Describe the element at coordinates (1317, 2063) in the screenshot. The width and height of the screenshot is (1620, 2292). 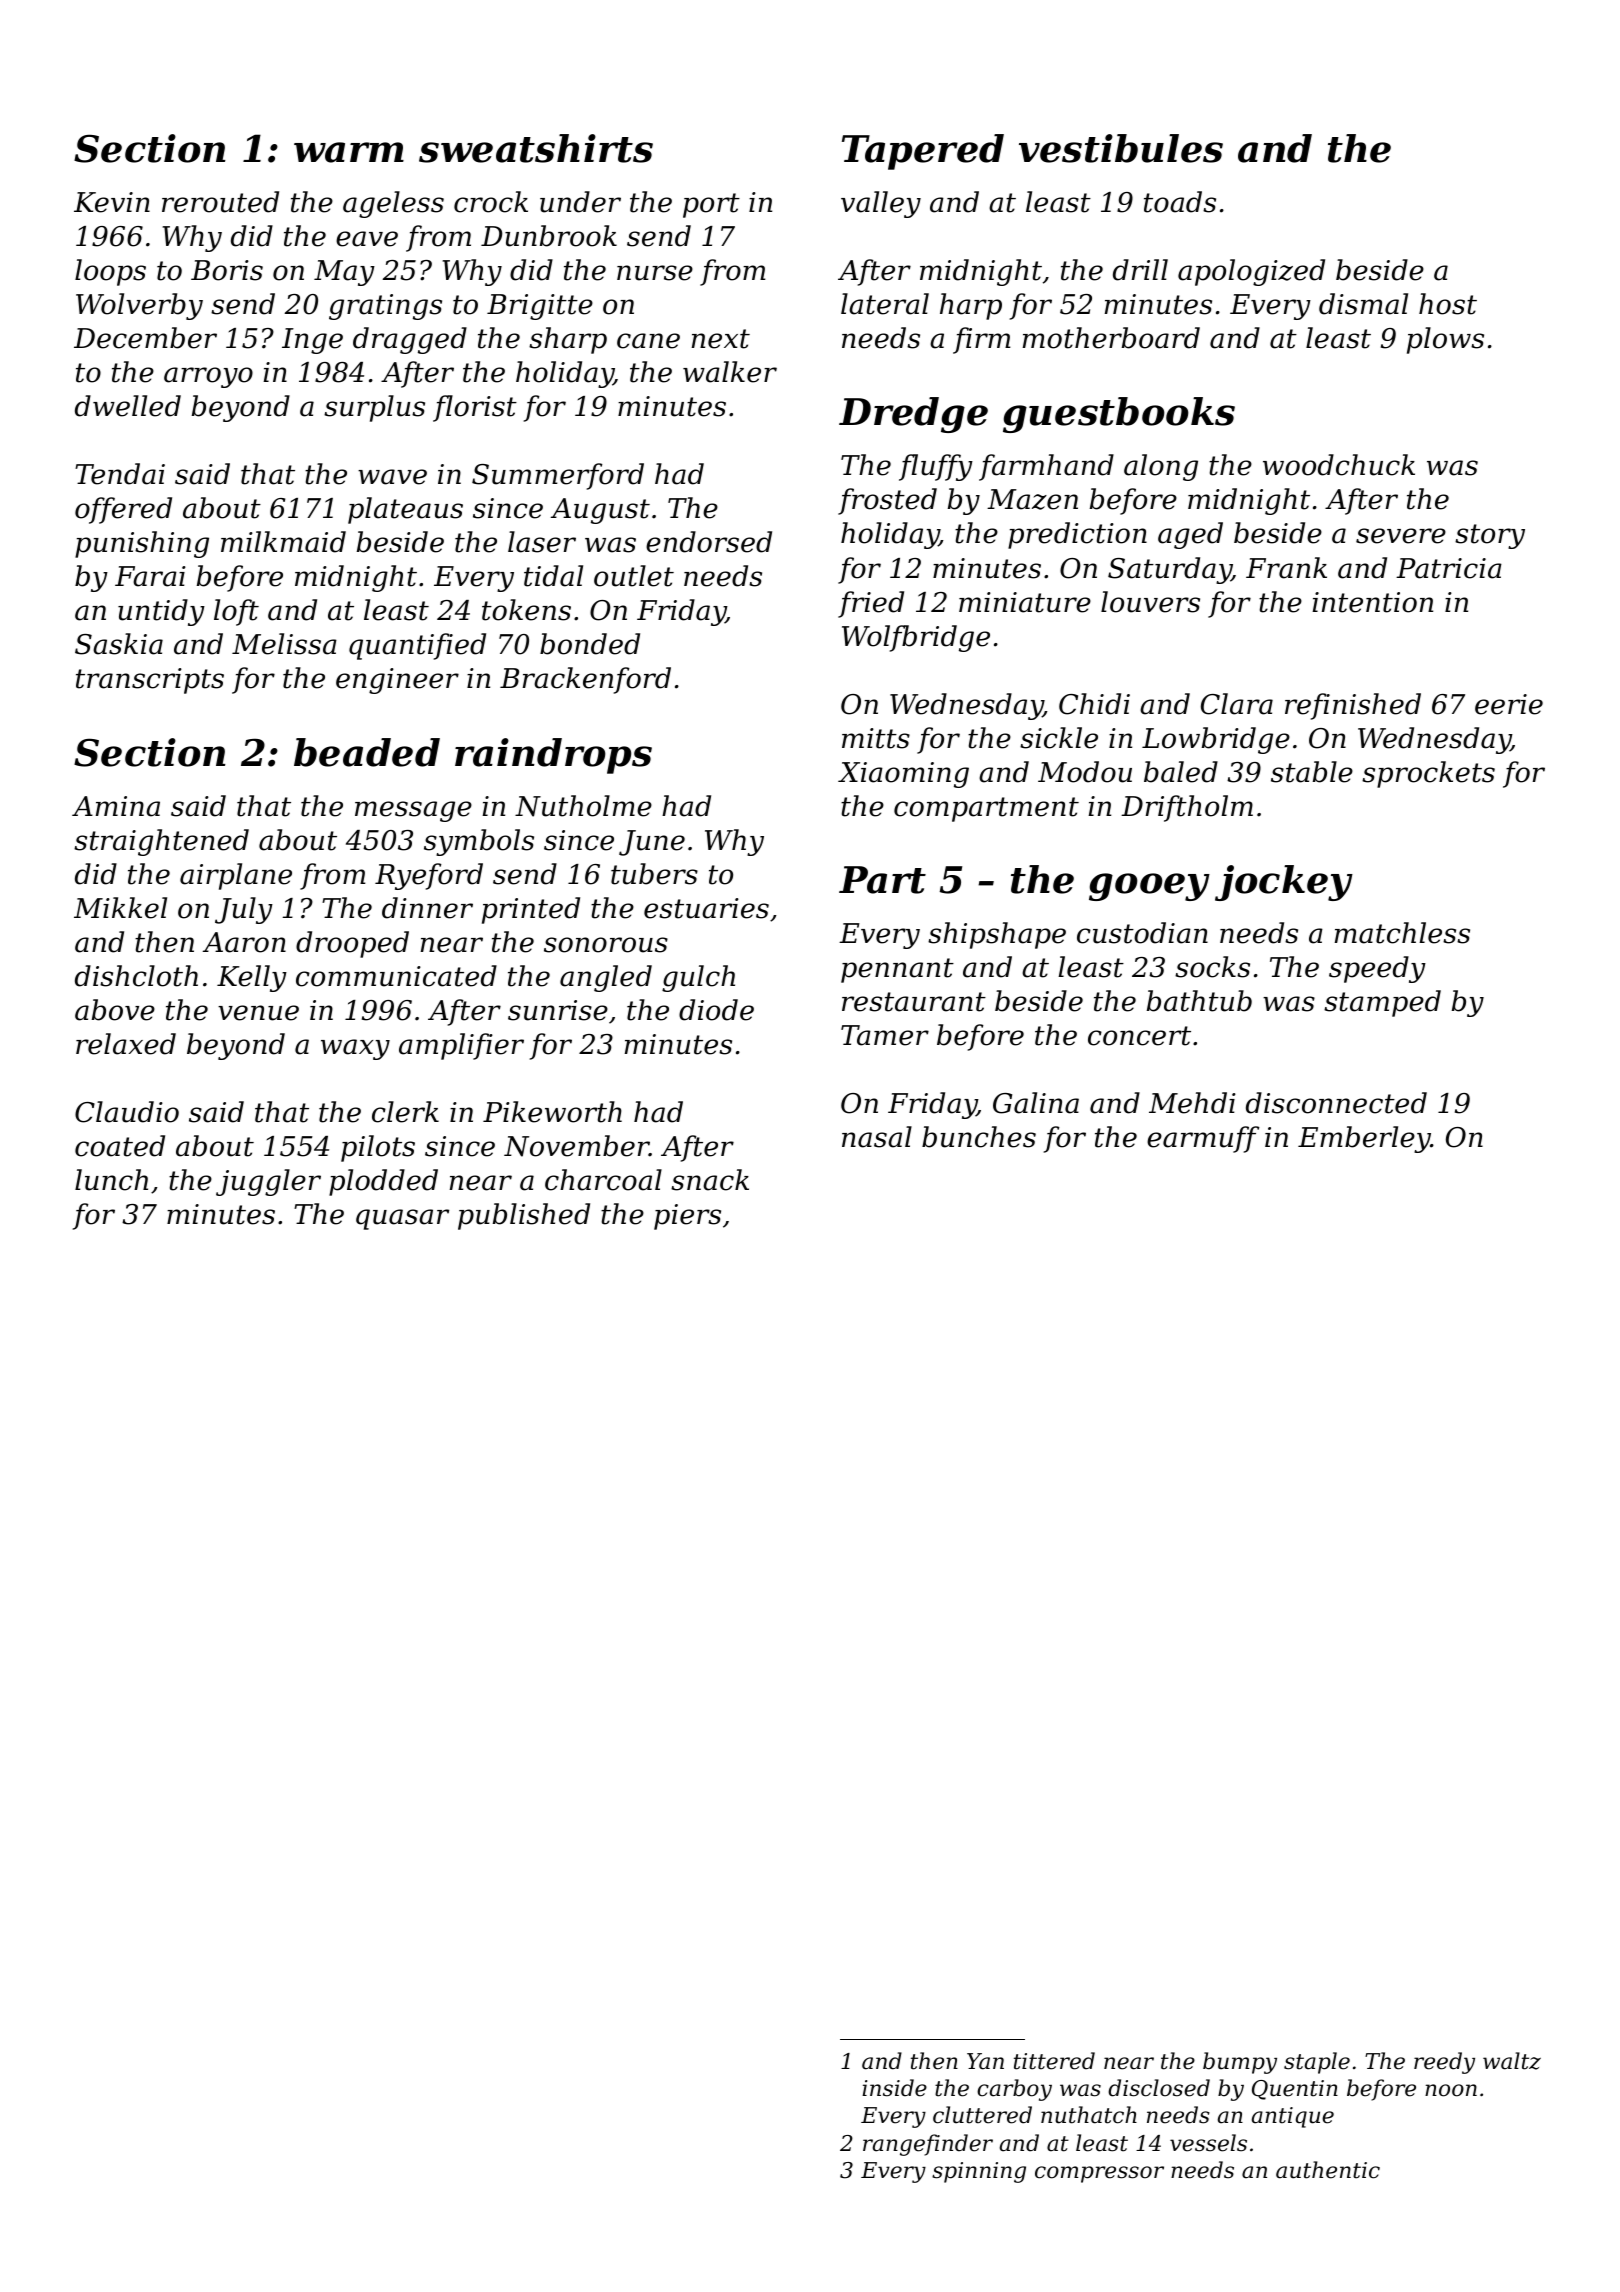
I see `staple` at that location.
